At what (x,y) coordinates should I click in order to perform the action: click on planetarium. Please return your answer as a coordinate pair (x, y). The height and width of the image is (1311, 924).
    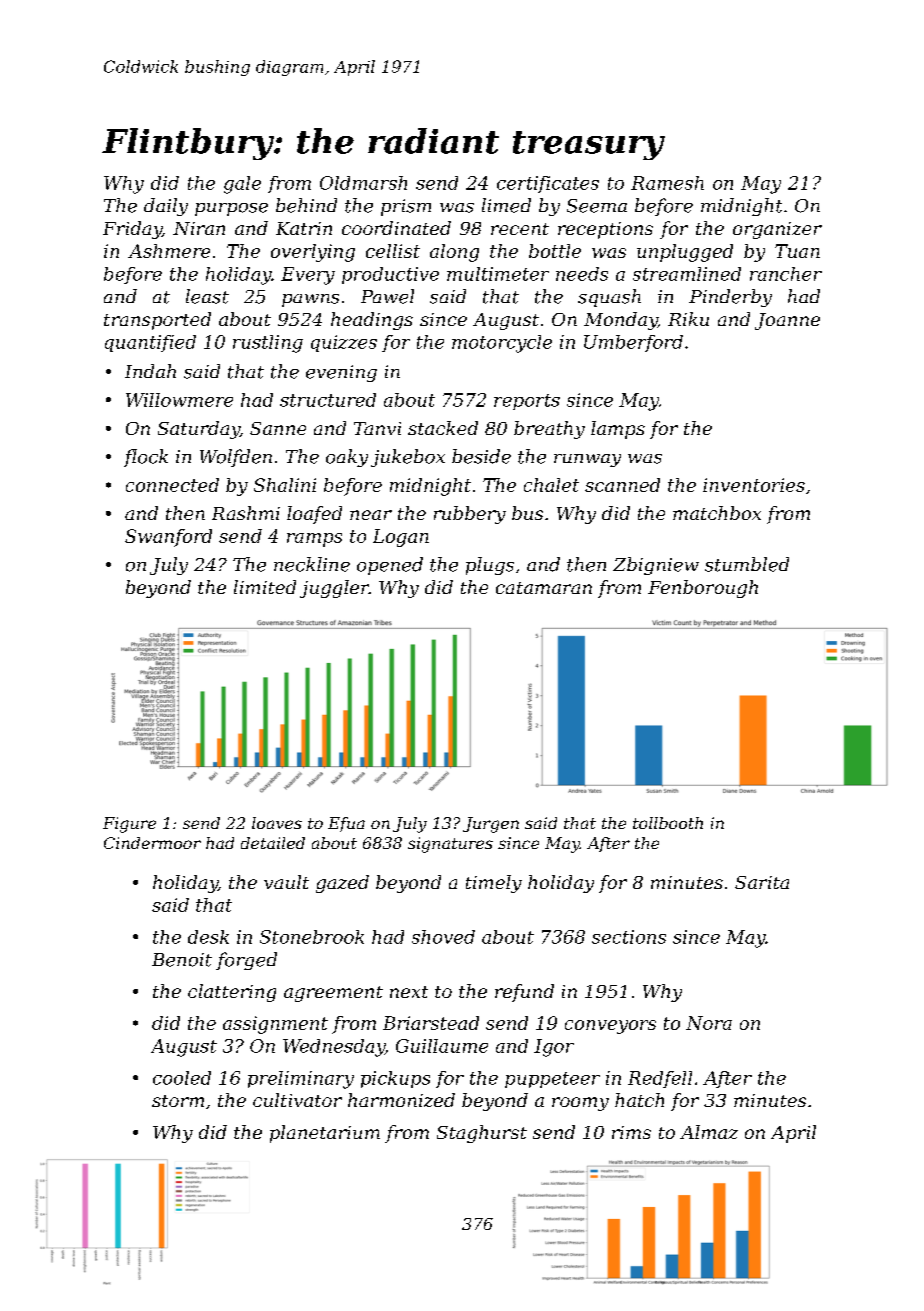
    Looking at the image, I should click on (325, 1134).
